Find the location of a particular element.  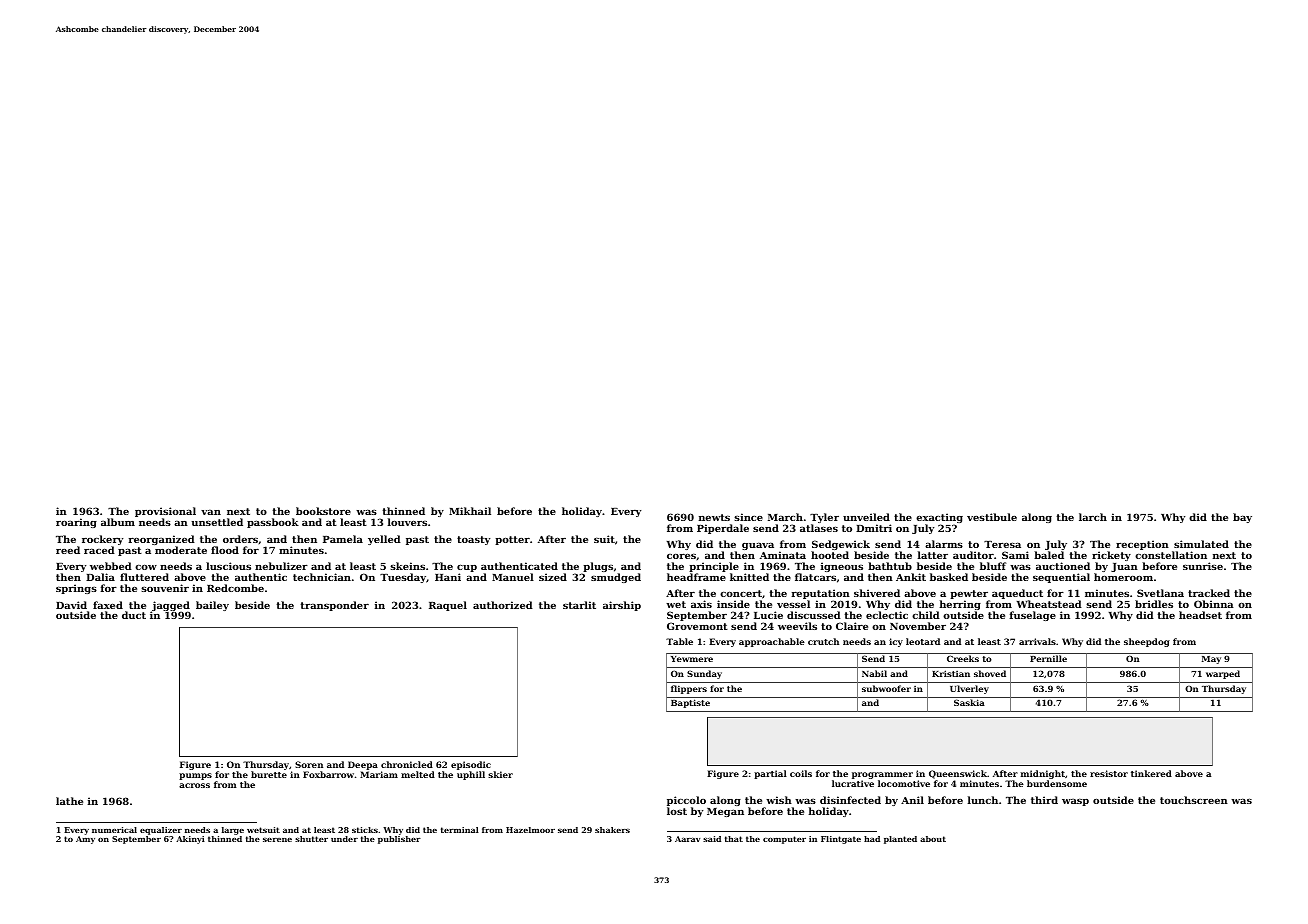

Mikhail is located at coordinates (470, 511).
